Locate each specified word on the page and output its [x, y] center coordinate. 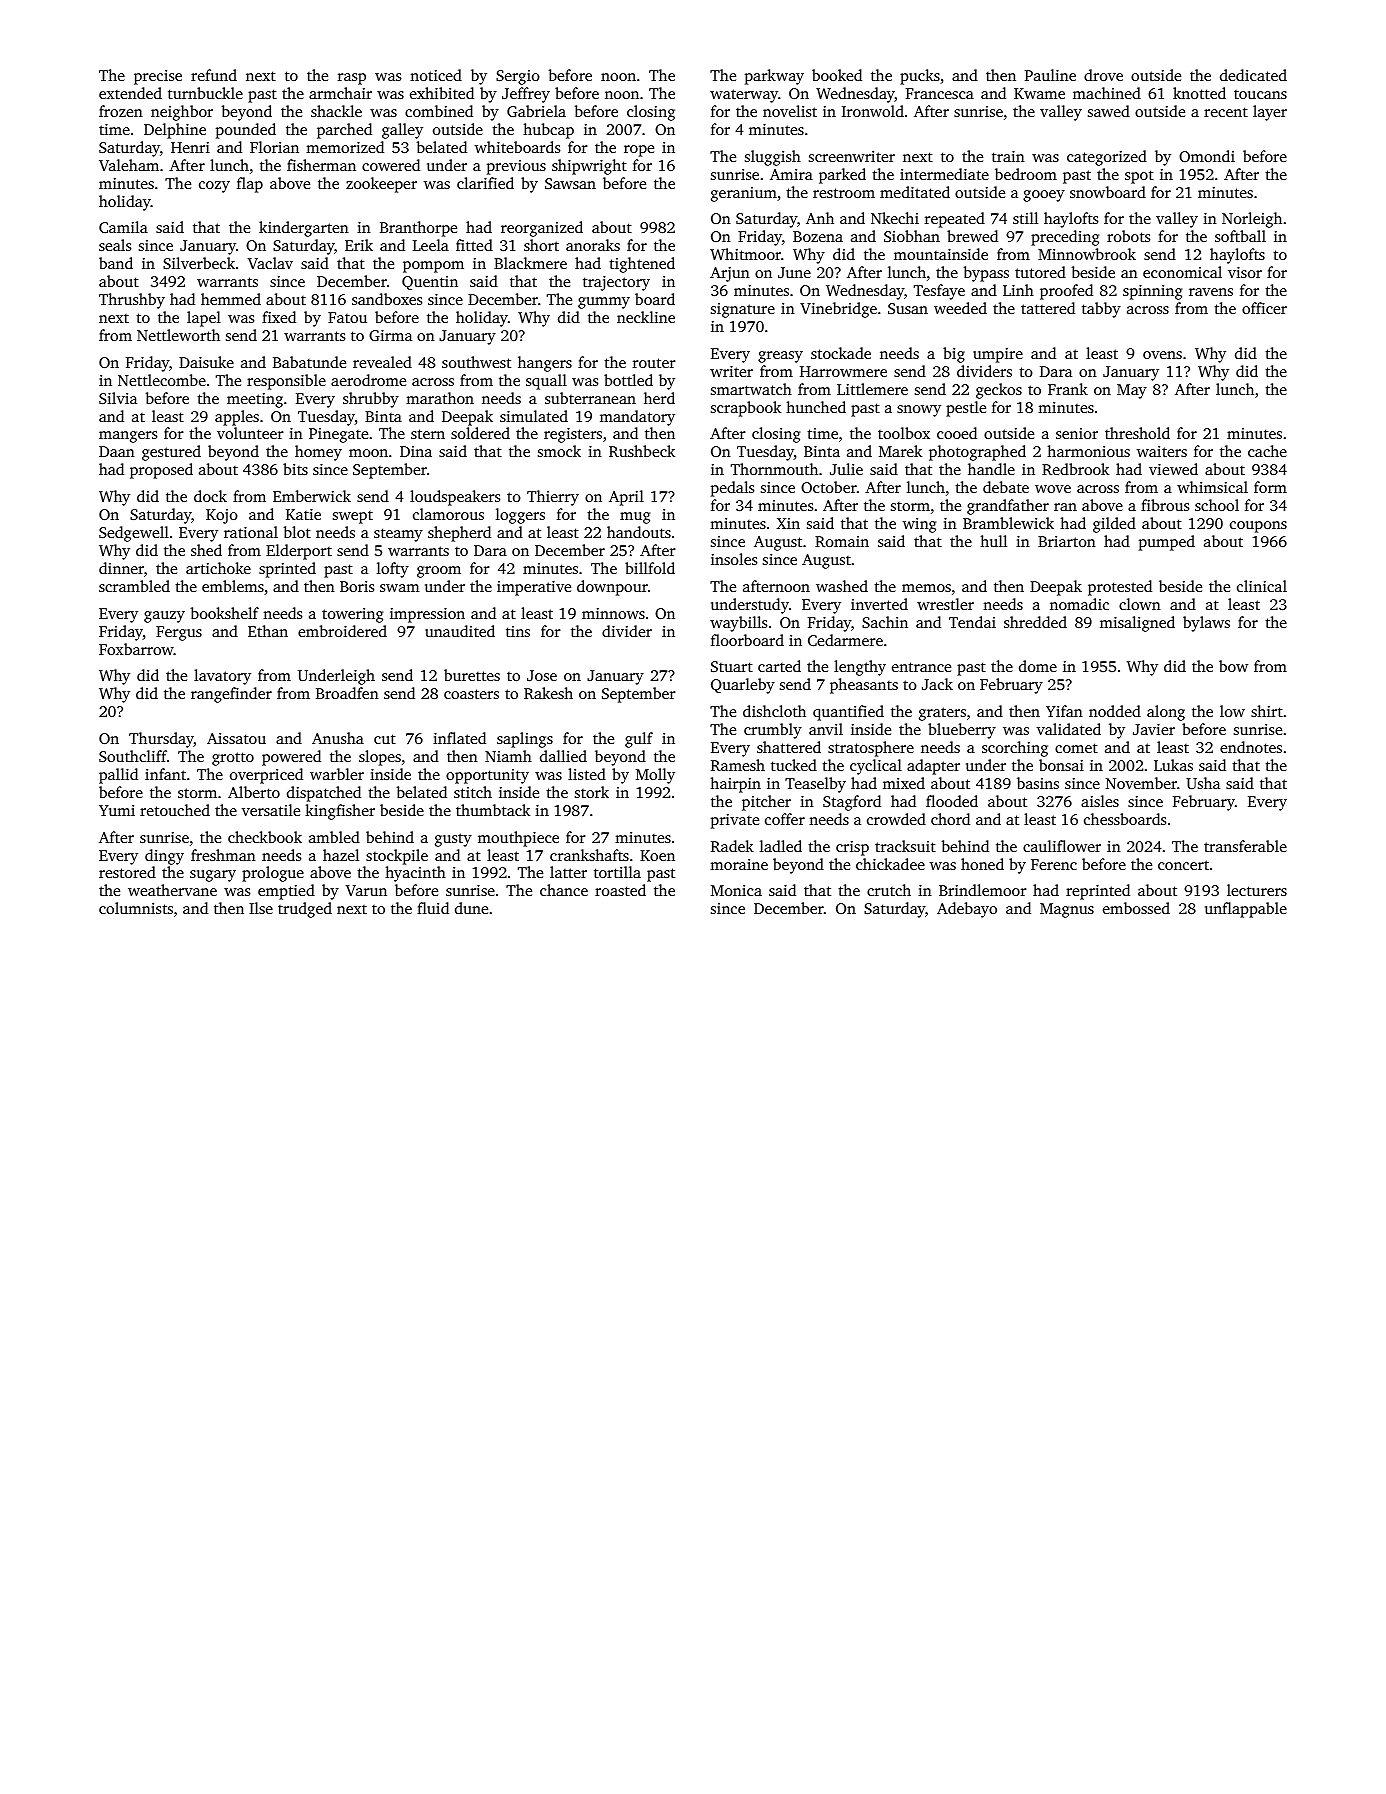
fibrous [1165, 505]
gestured [171, 453]
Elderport [299, 552]
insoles [734, 559]
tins [518, 631]
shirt [1267, 711]
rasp [352, 79]
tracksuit [905, 846]
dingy [164, 857]
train [1008, 156]
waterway [744, 96]
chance [564, 890]
